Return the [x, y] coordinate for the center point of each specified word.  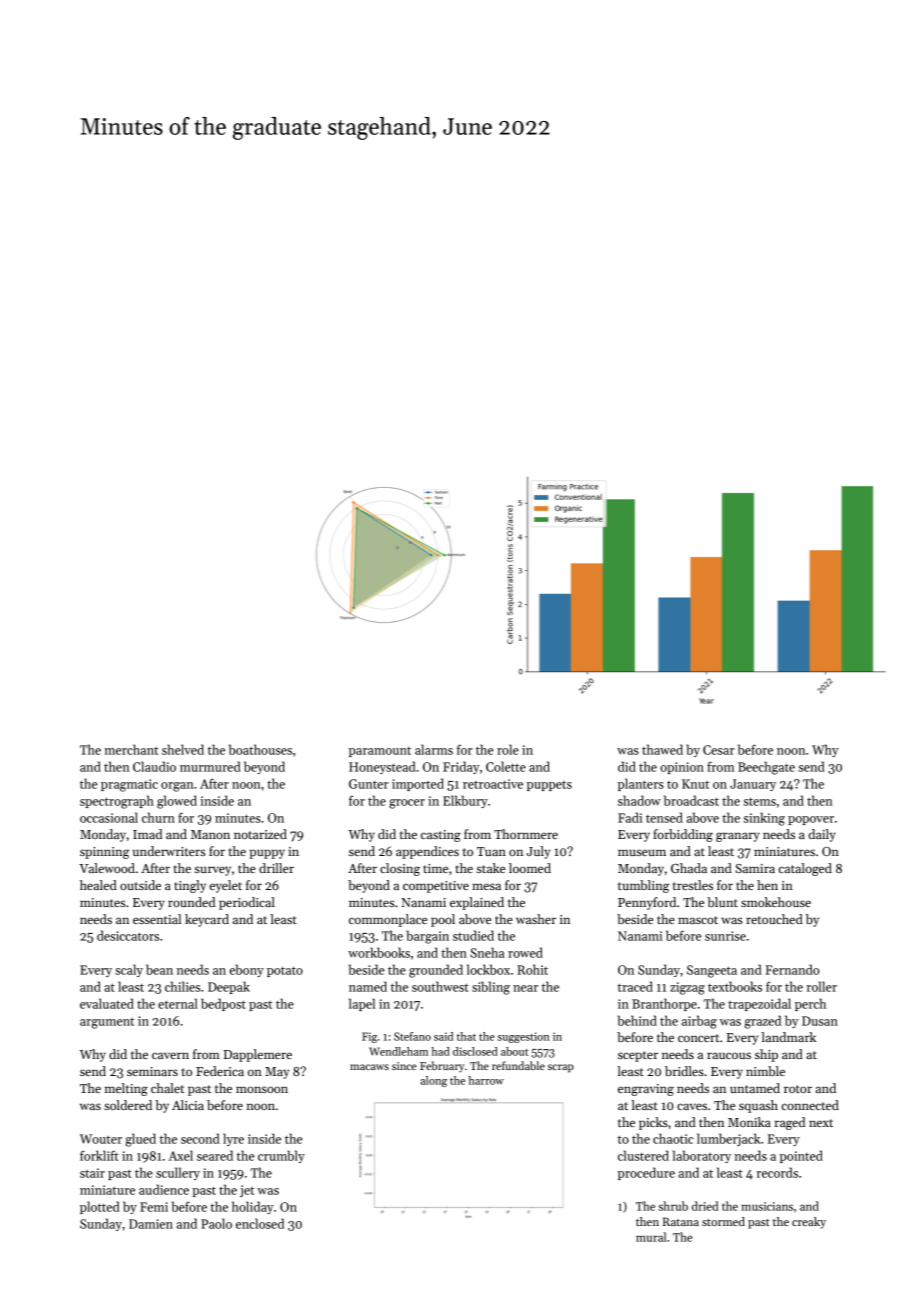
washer [536, 919]
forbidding [683, 835]
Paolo [216, 1223]
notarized [260, 834]
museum [642, 852]
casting [441, 836]
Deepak [229, 987]
